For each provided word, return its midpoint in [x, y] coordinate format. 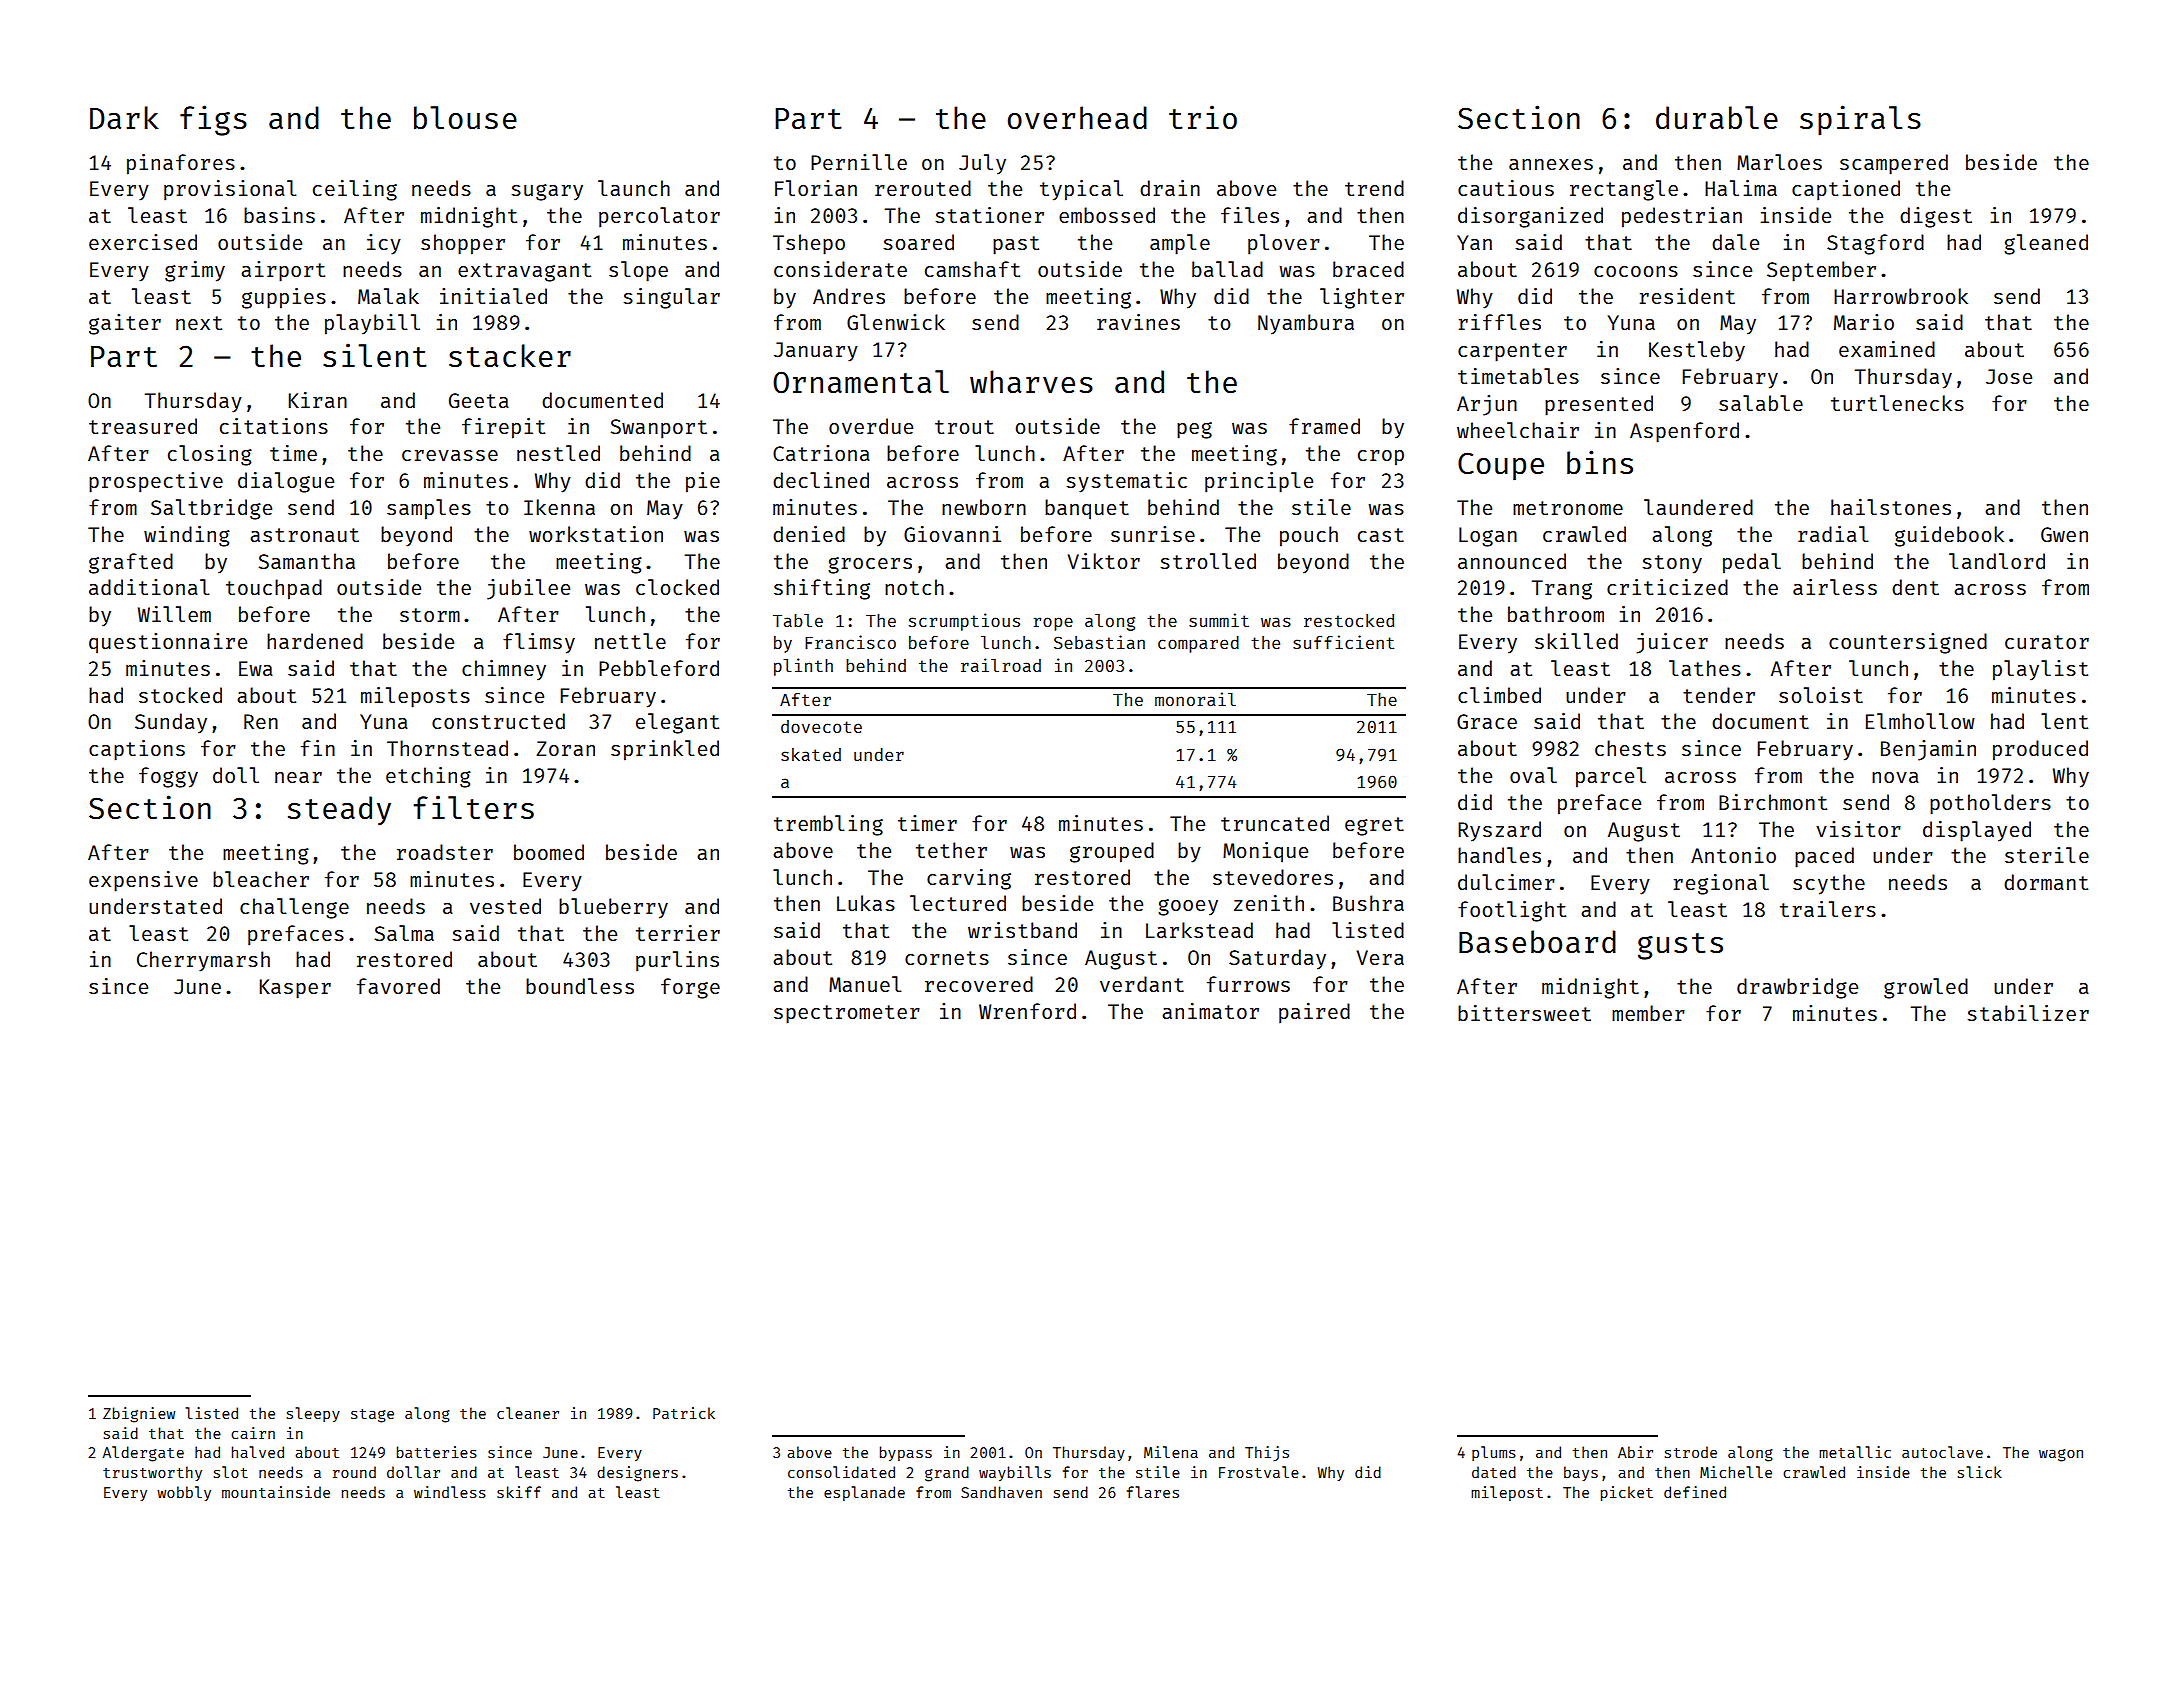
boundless [580, 986]
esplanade [864, 1493]
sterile [2047, 855]
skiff [519, 1492]
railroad [1001, 665]
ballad [1227, 269]
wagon [2061, 1455]
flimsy [539, 643]
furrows [1248, 984]
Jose [2009, 376]
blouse [465, 117]
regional [1721, 884]
